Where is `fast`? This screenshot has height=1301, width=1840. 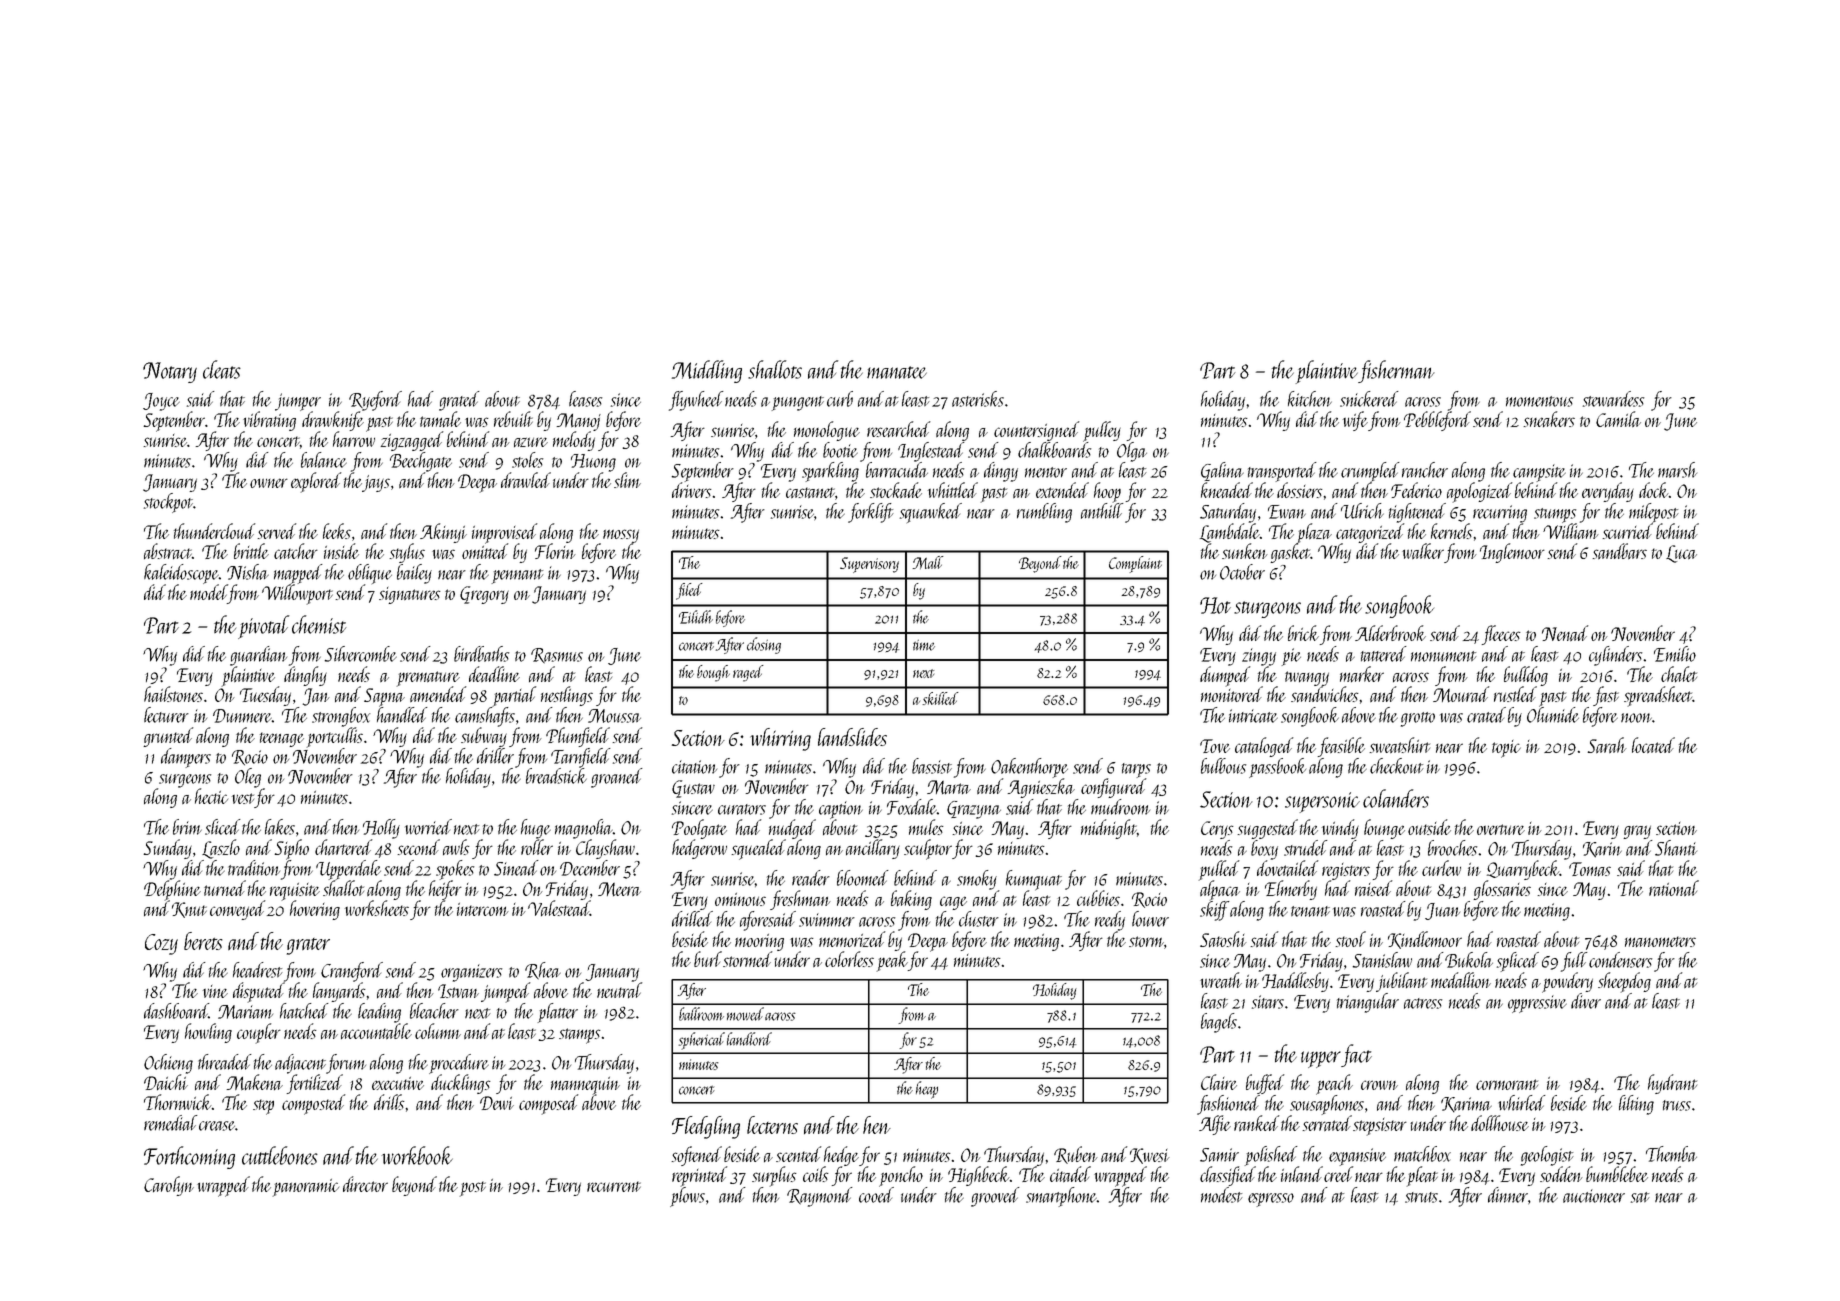
fast is located at coordinates (1606, 696).
